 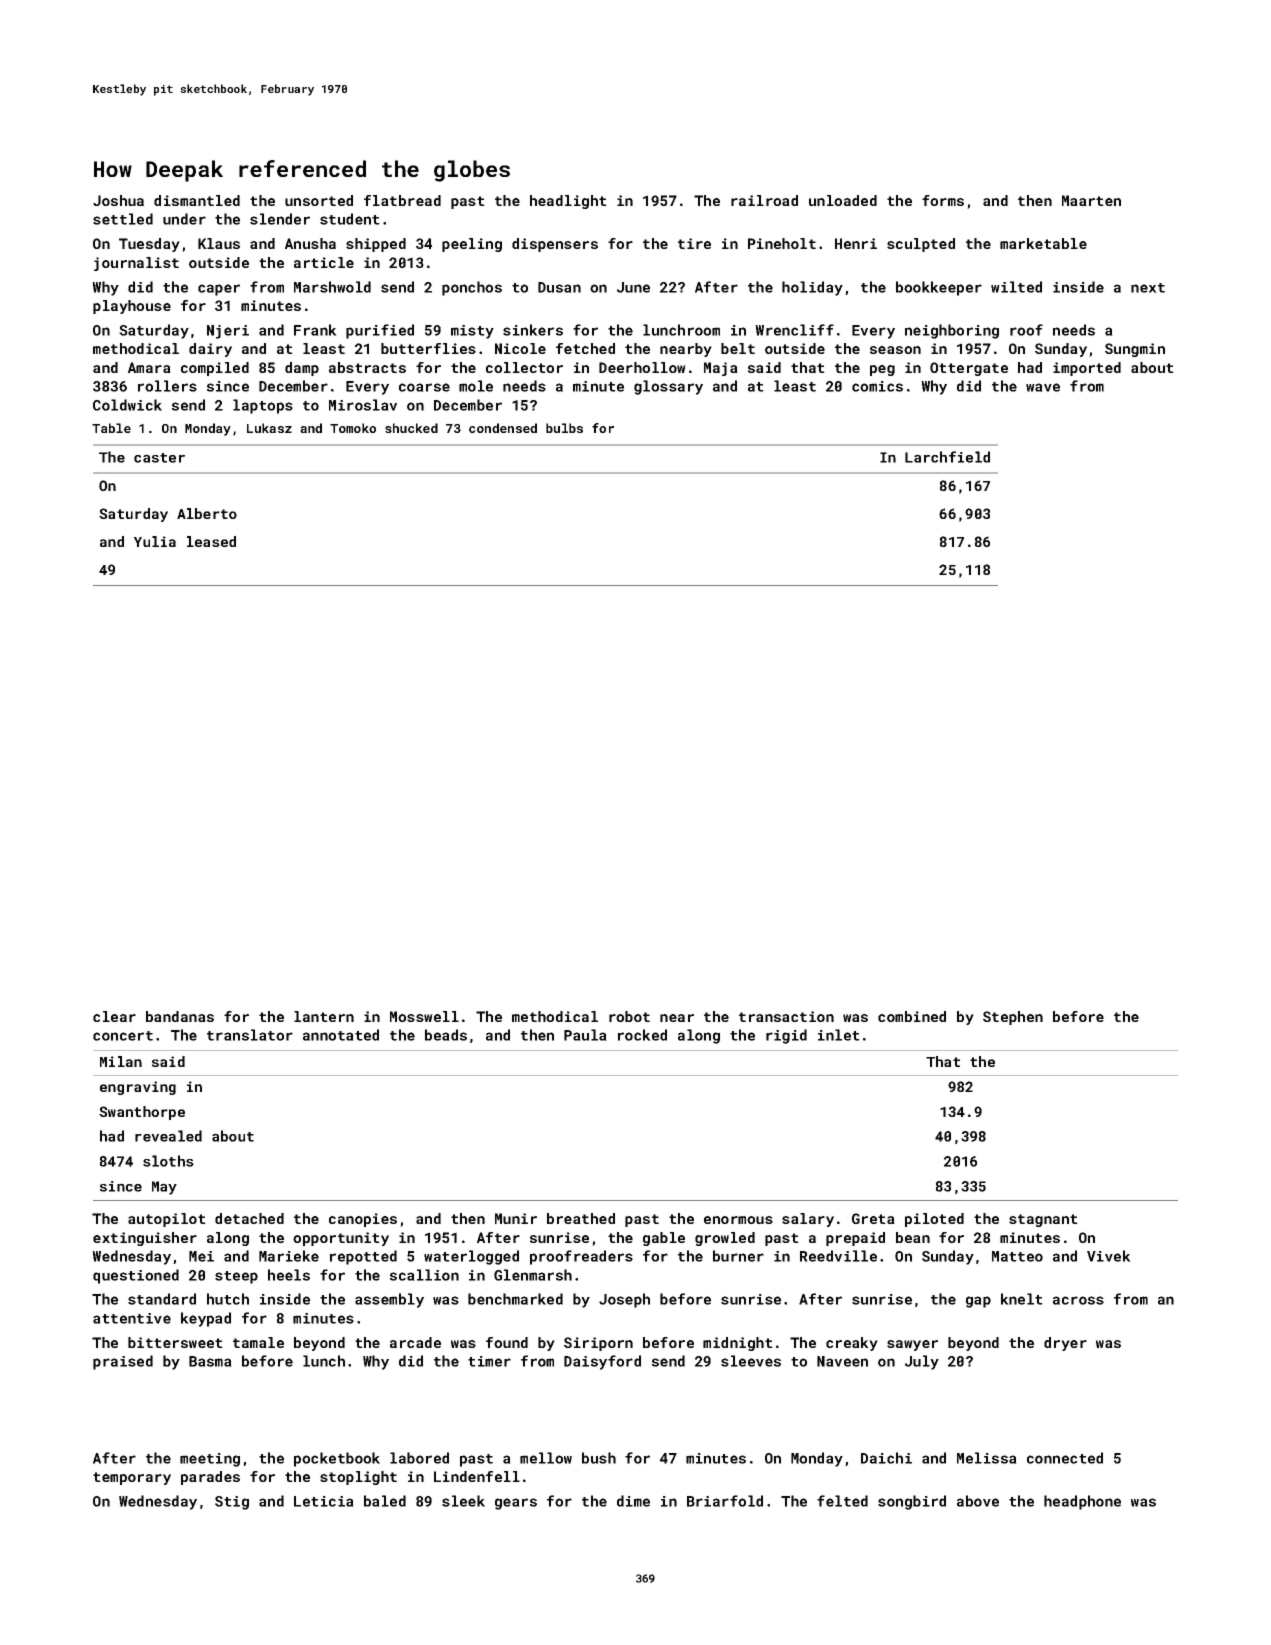 I want to click on clear, so click(x=114, y=1016).
